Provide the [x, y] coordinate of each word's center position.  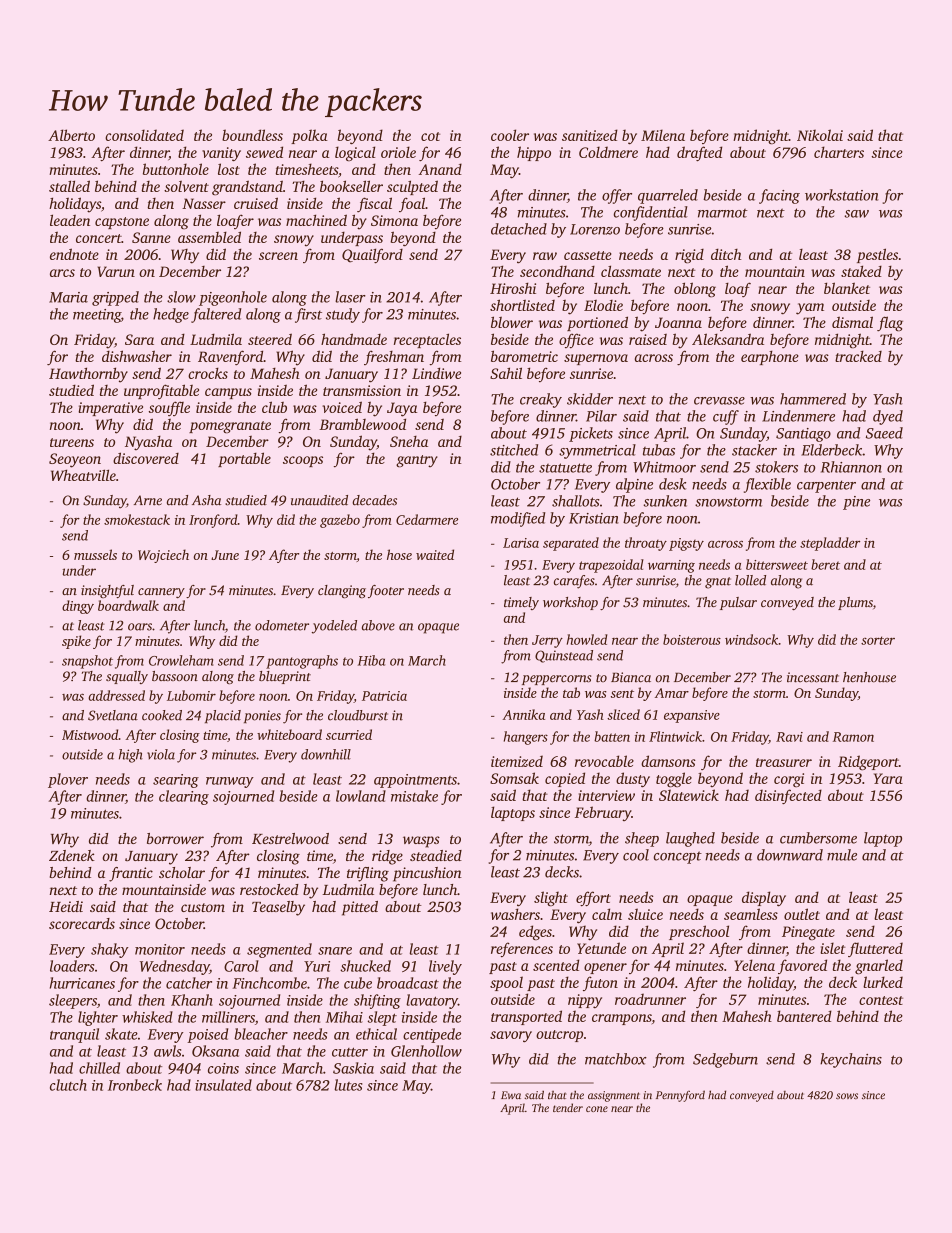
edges [535, 933]
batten [612, 736]
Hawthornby [88, 375]
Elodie [603, 305]
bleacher [261, 1034]
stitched [514, 450]
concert [99, 238]
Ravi [789, 737]
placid [223, 716]
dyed [888, 417]
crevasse [719, 401]
